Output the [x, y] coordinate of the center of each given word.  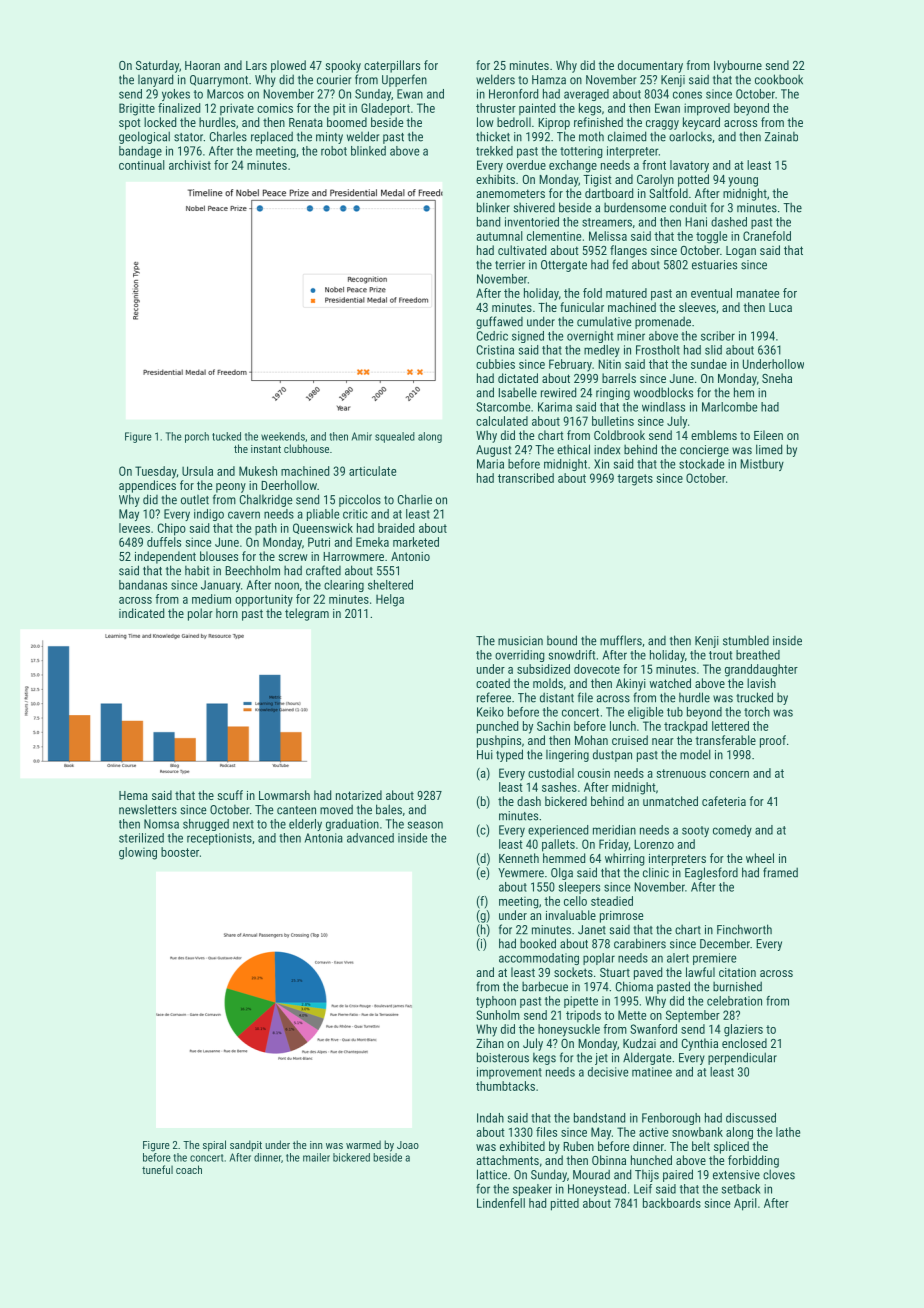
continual [142, 165]
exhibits [495, 179]
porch [197, 437]
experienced [558, 831]
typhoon [496, 1002]
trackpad [685, 727]
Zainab [781, 137]
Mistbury [762, 465]
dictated [518, 378]
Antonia [324, 838]
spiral [214, 1145]
